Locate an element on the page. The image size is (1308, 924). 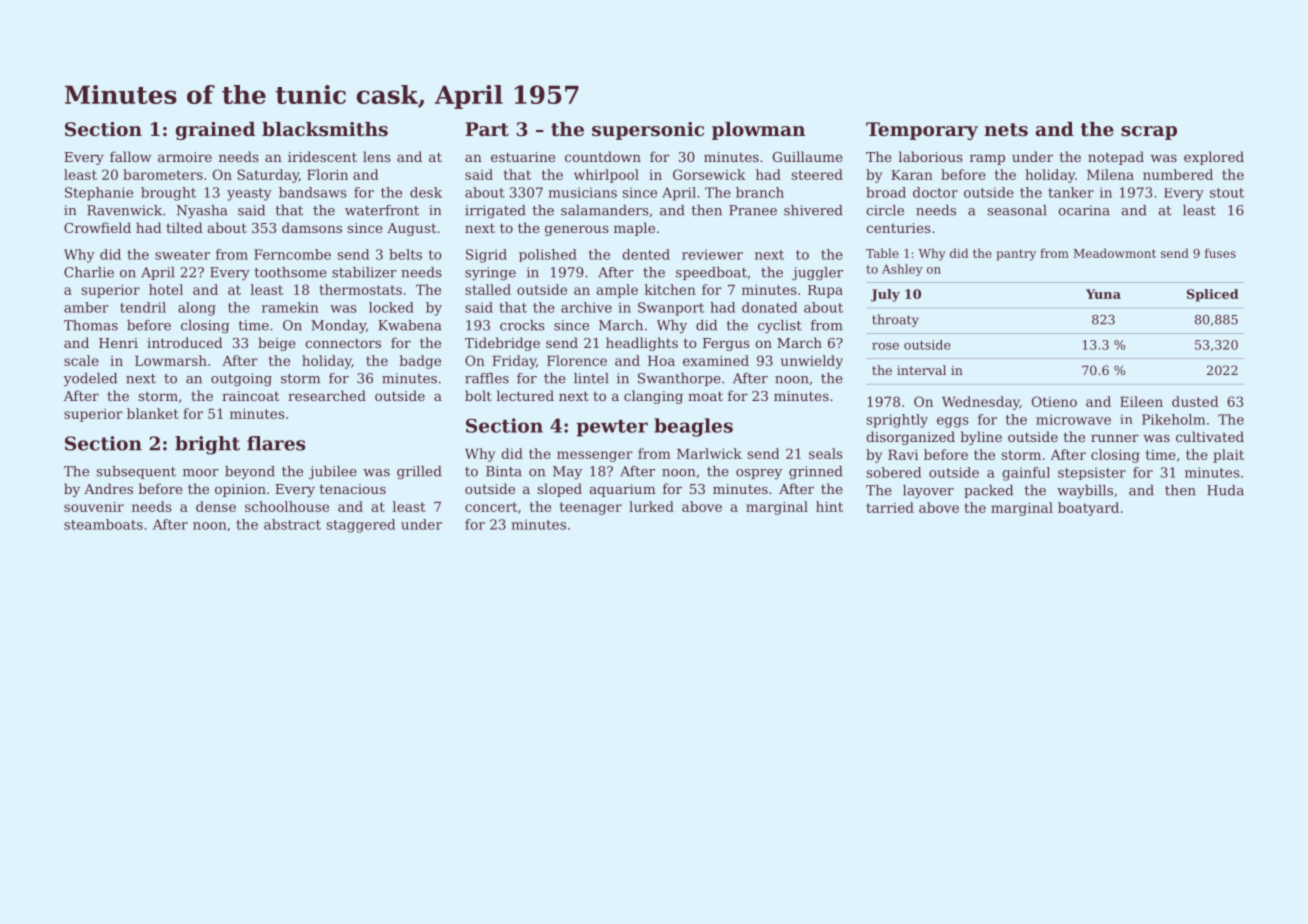
Pranee is located at coordinates (753, 210).
